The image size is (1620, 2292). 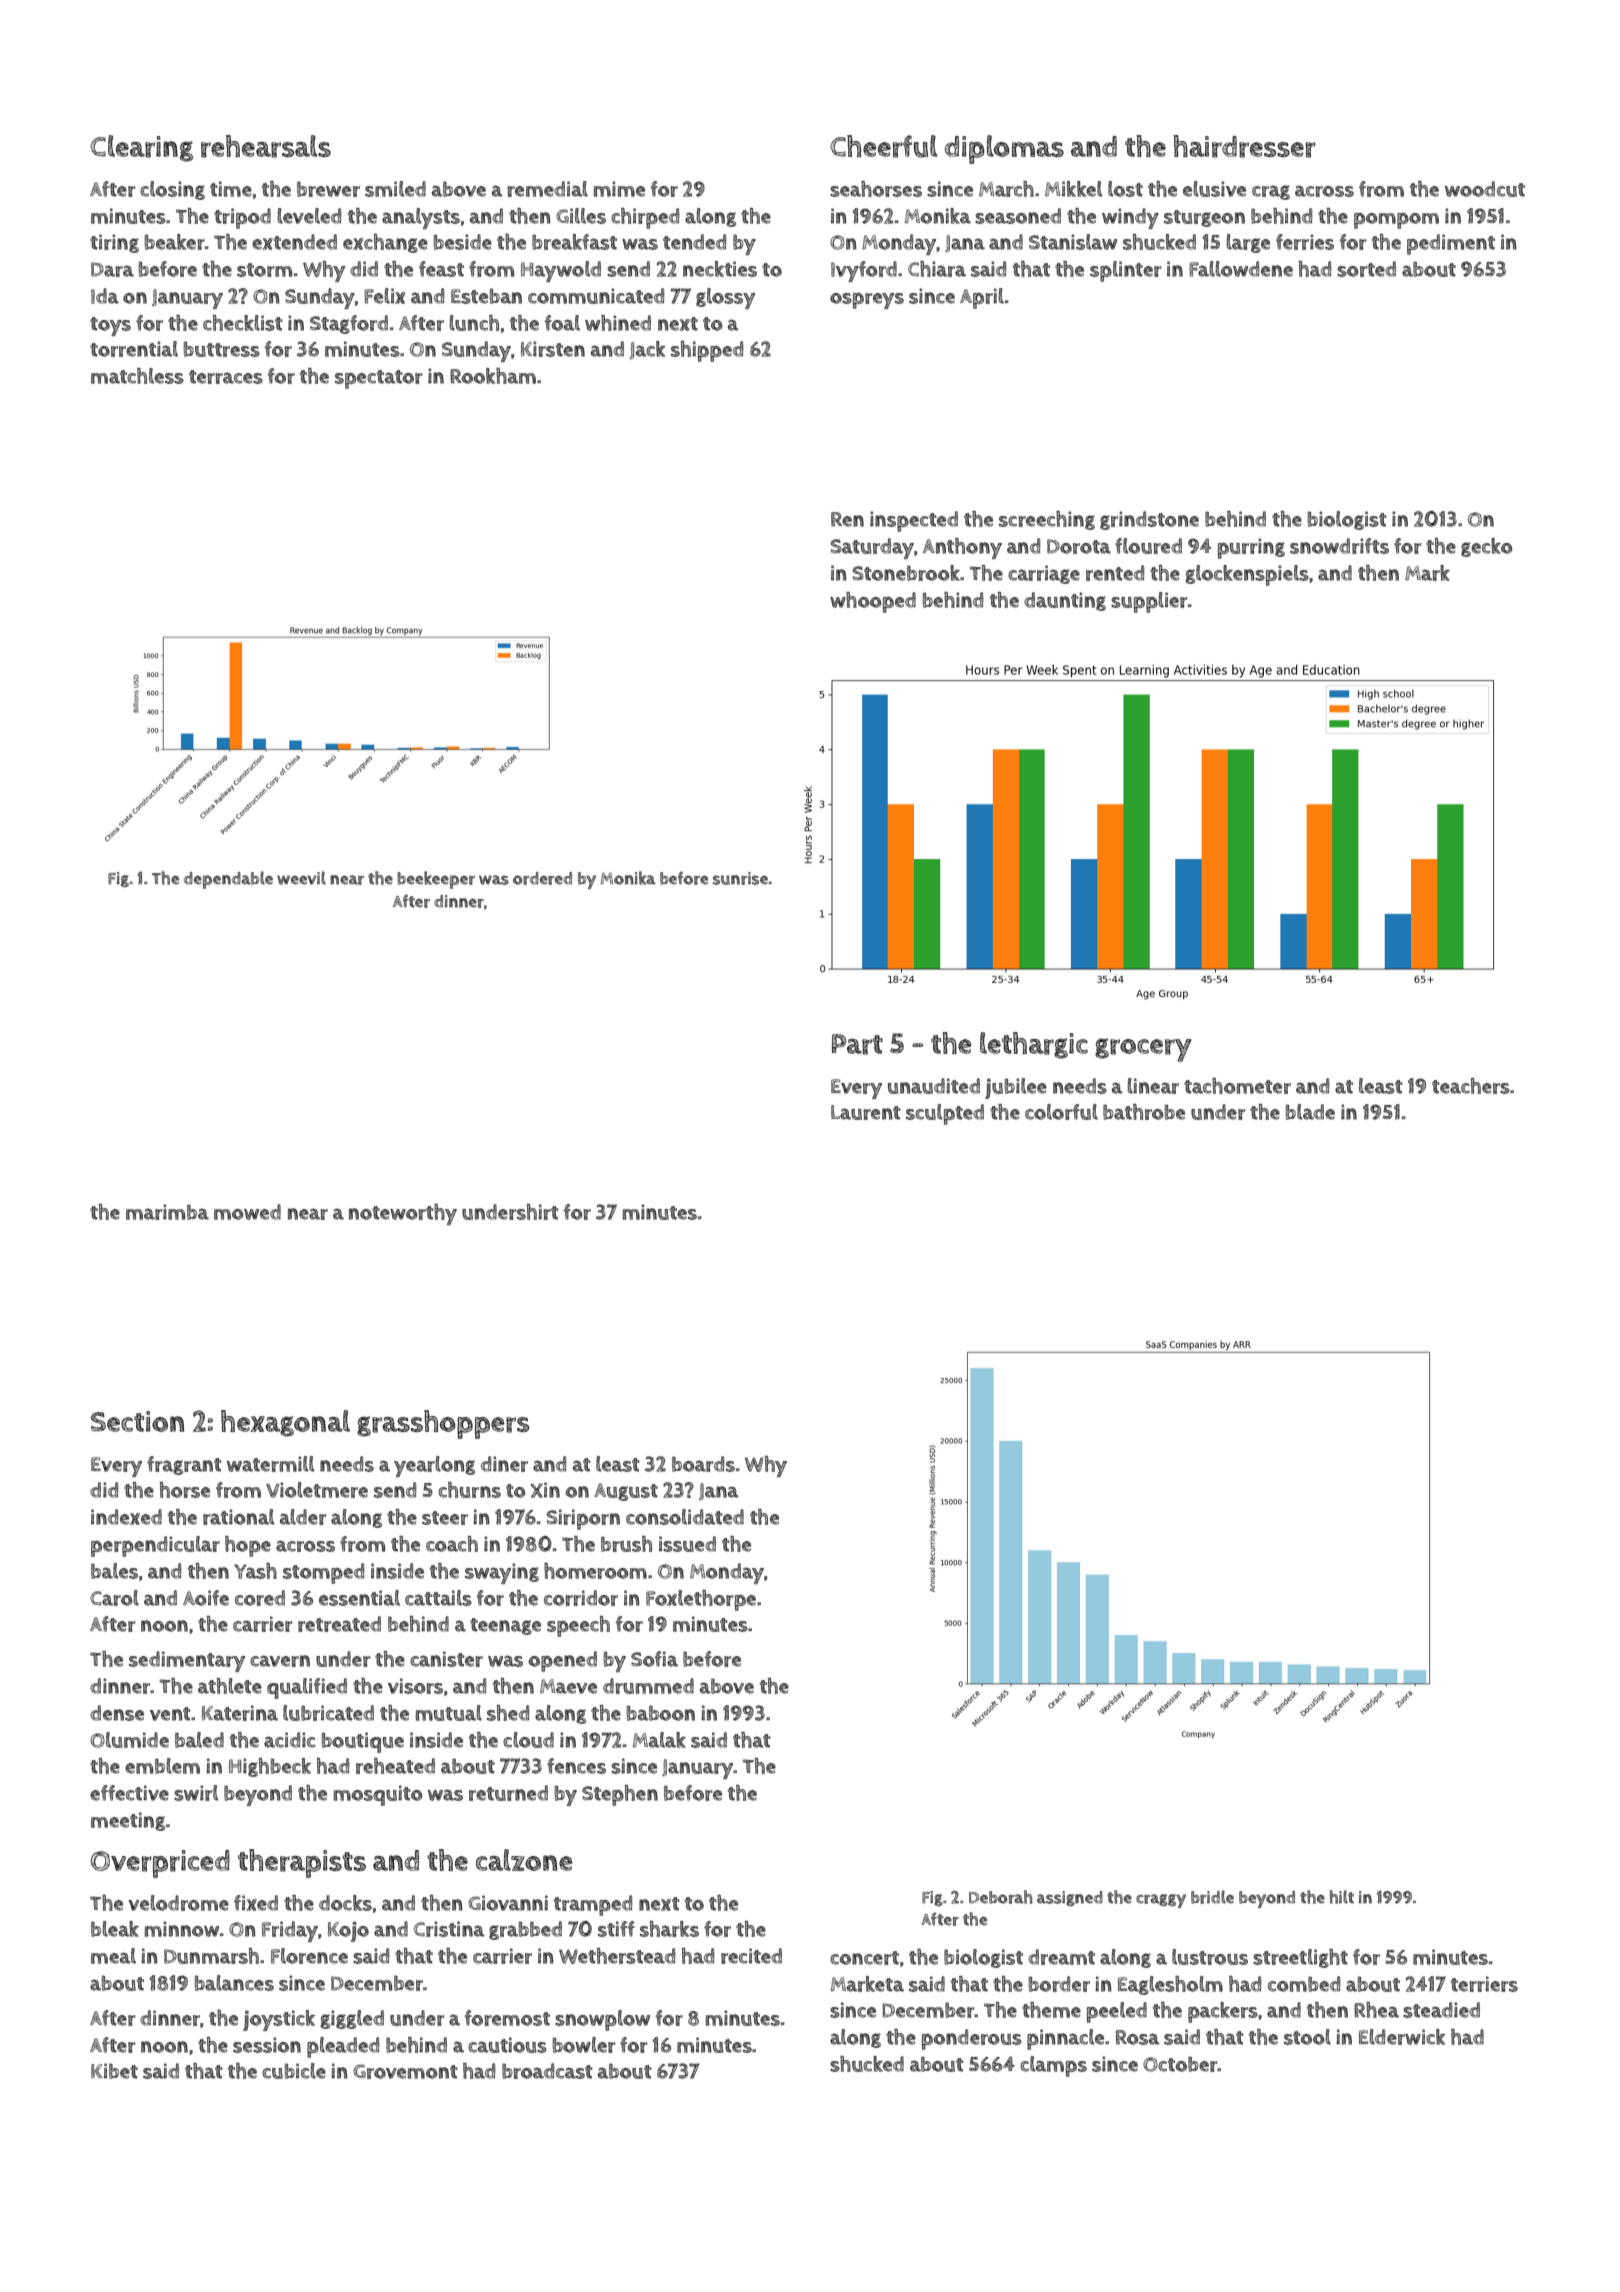 What do you see at coordinates (740, 878) in the screenshot?
I see `sunrise` at bounding box center [740, 878].
